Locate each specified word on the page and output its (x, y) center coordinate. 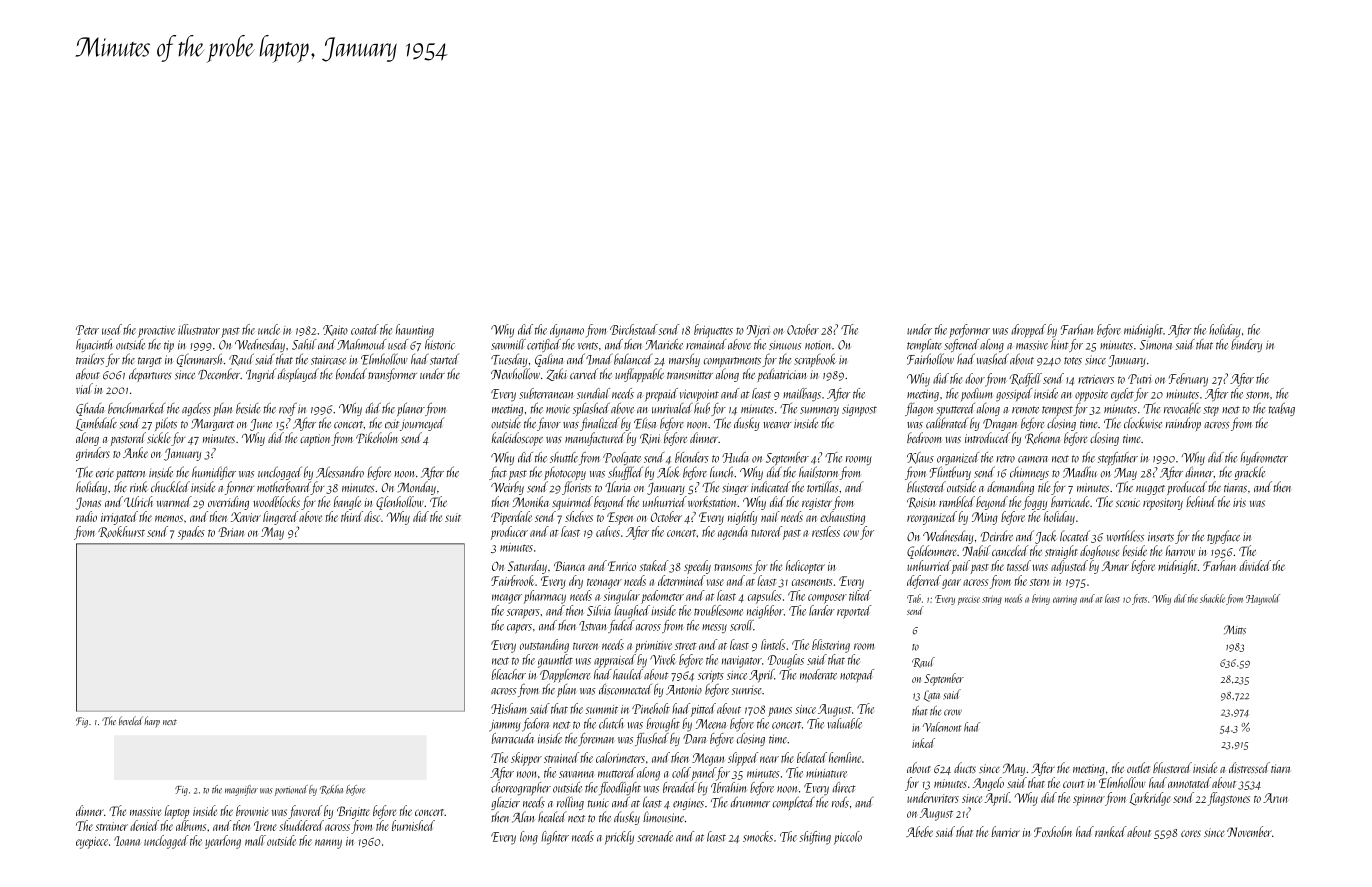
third (352, 516)
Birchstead (634, 329)
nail (770, 516)
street (685, 646)
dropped (1028, 331)
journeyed (422, 424)
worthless (1125, 536)
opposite (1091, 396)
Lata (932, 696)
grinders (93, 454)
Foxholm (1053, 831)
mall (255, 840)
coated (365, 329)
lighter (555, 838)
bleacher (509, 674)
